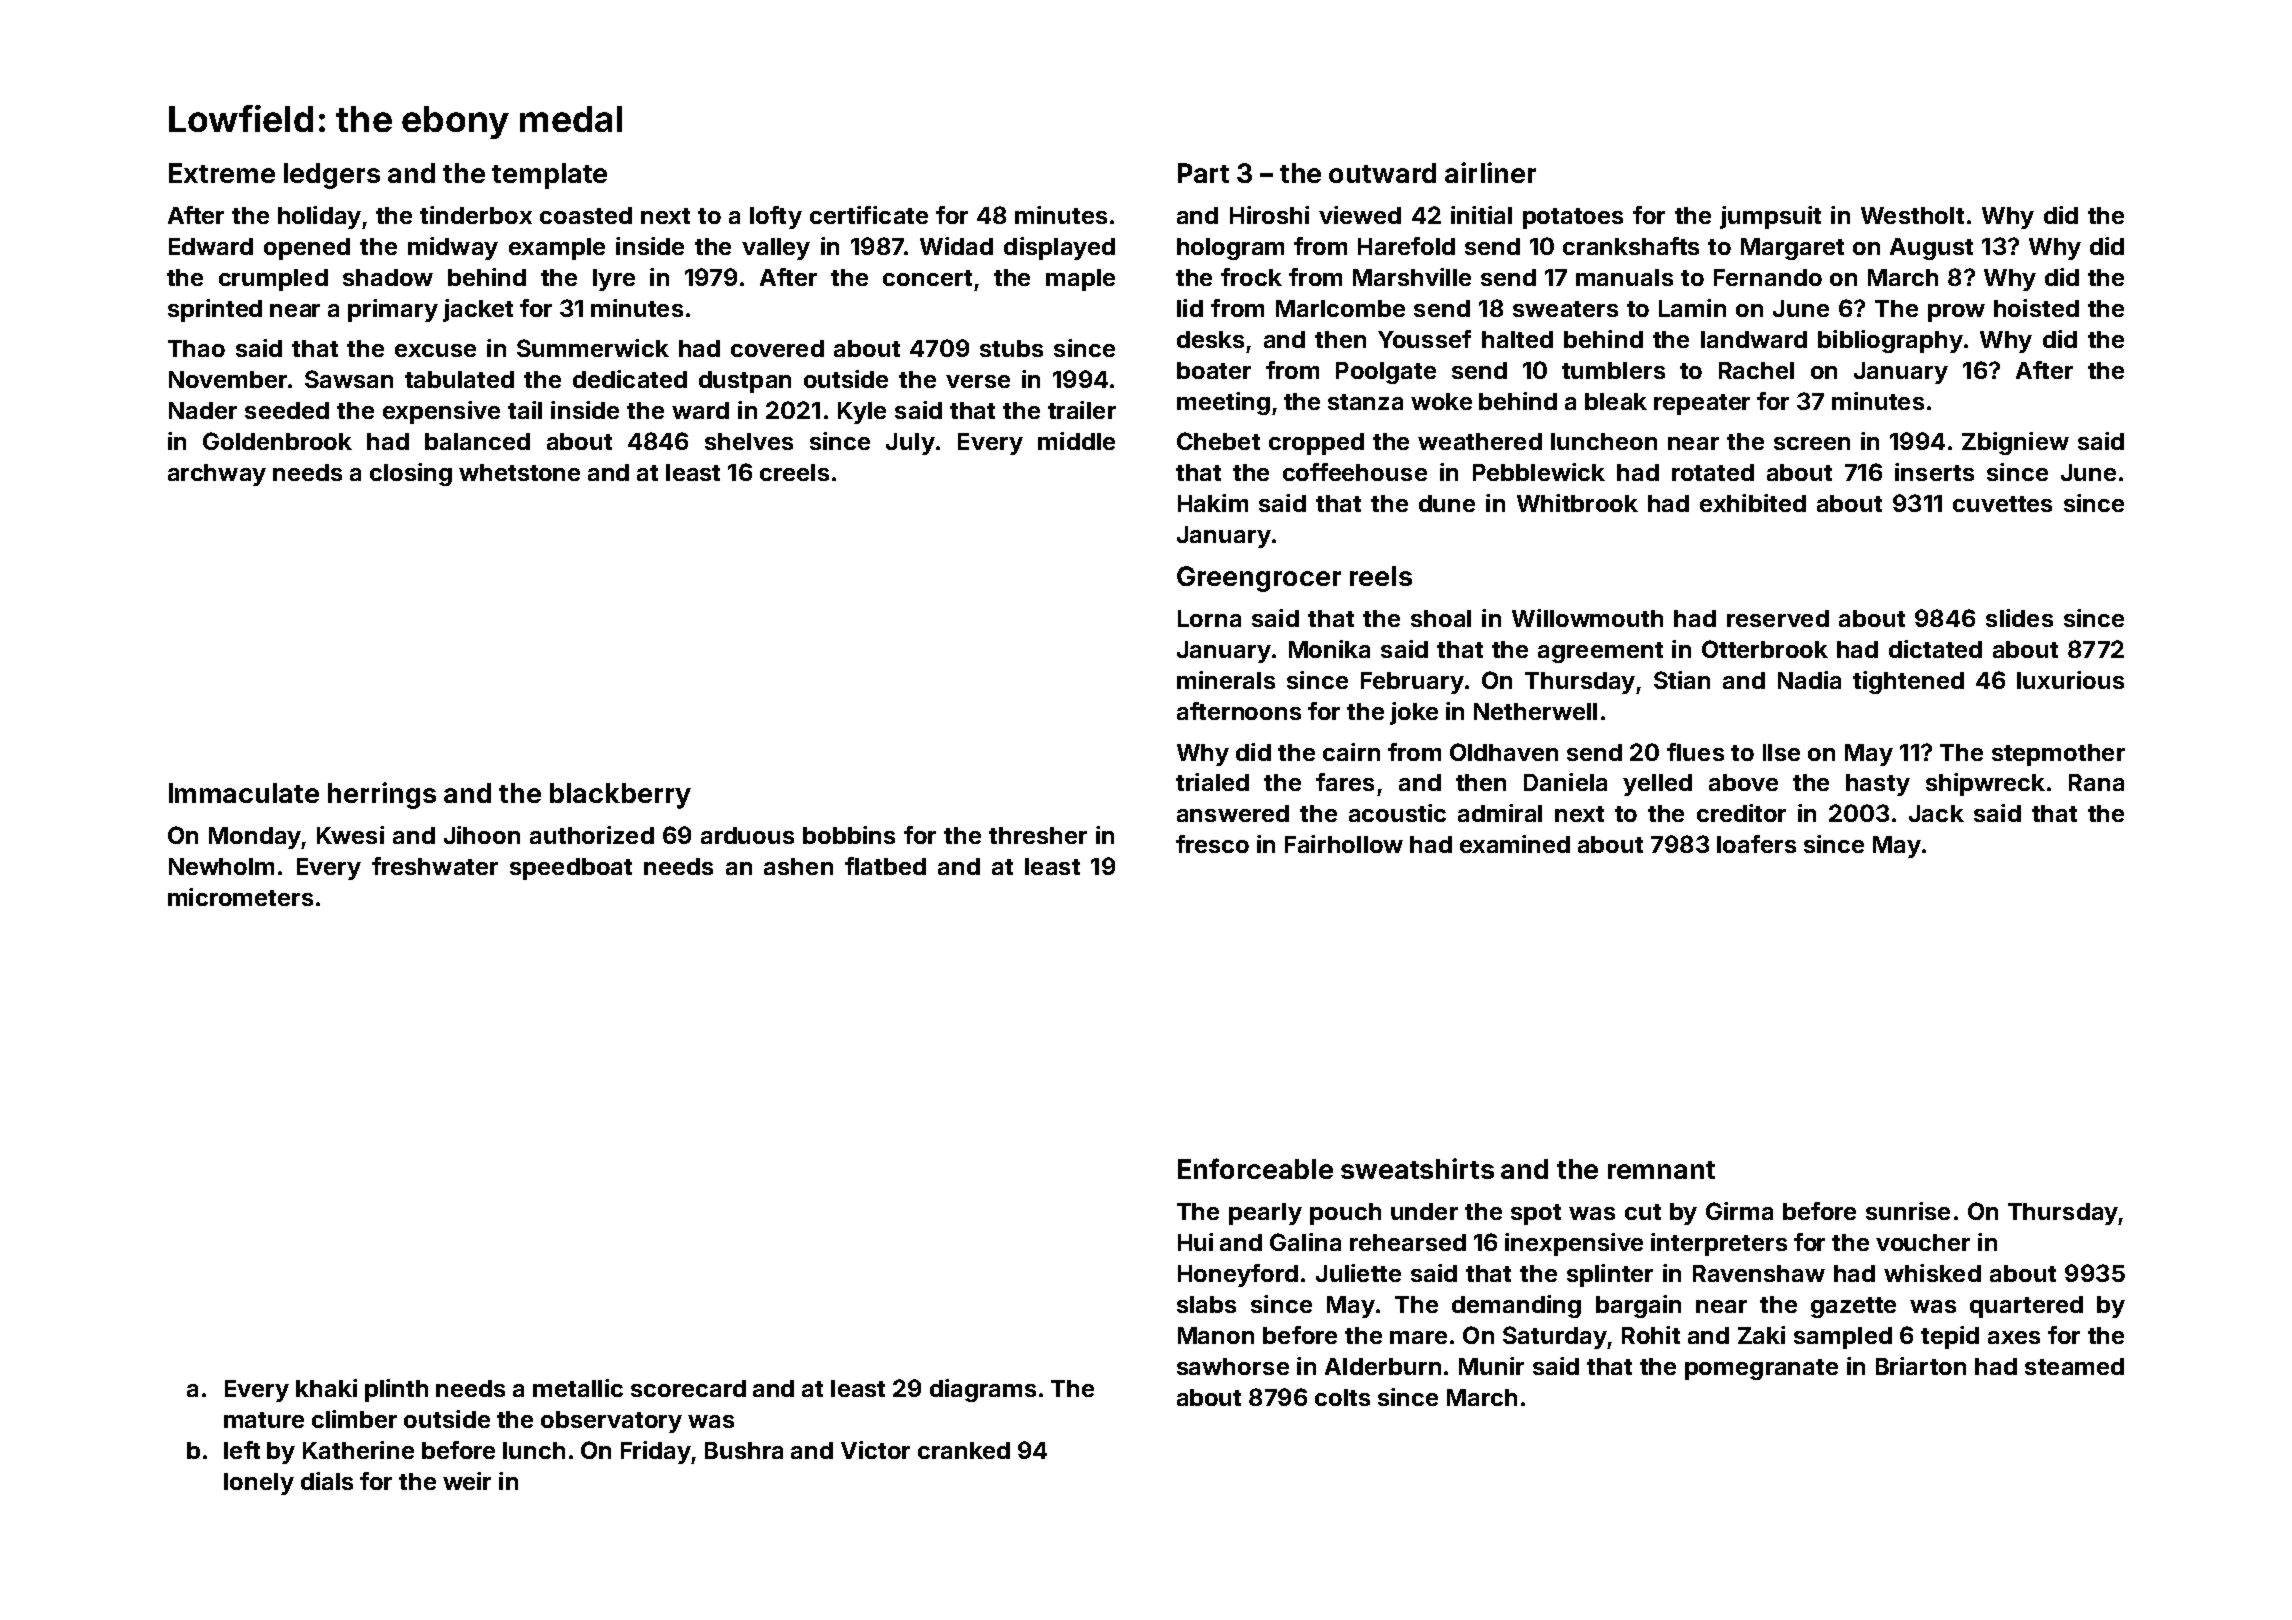  Describe the element at coordinates (1756, 844) in the screenshot. I see `loafers` at that location.
